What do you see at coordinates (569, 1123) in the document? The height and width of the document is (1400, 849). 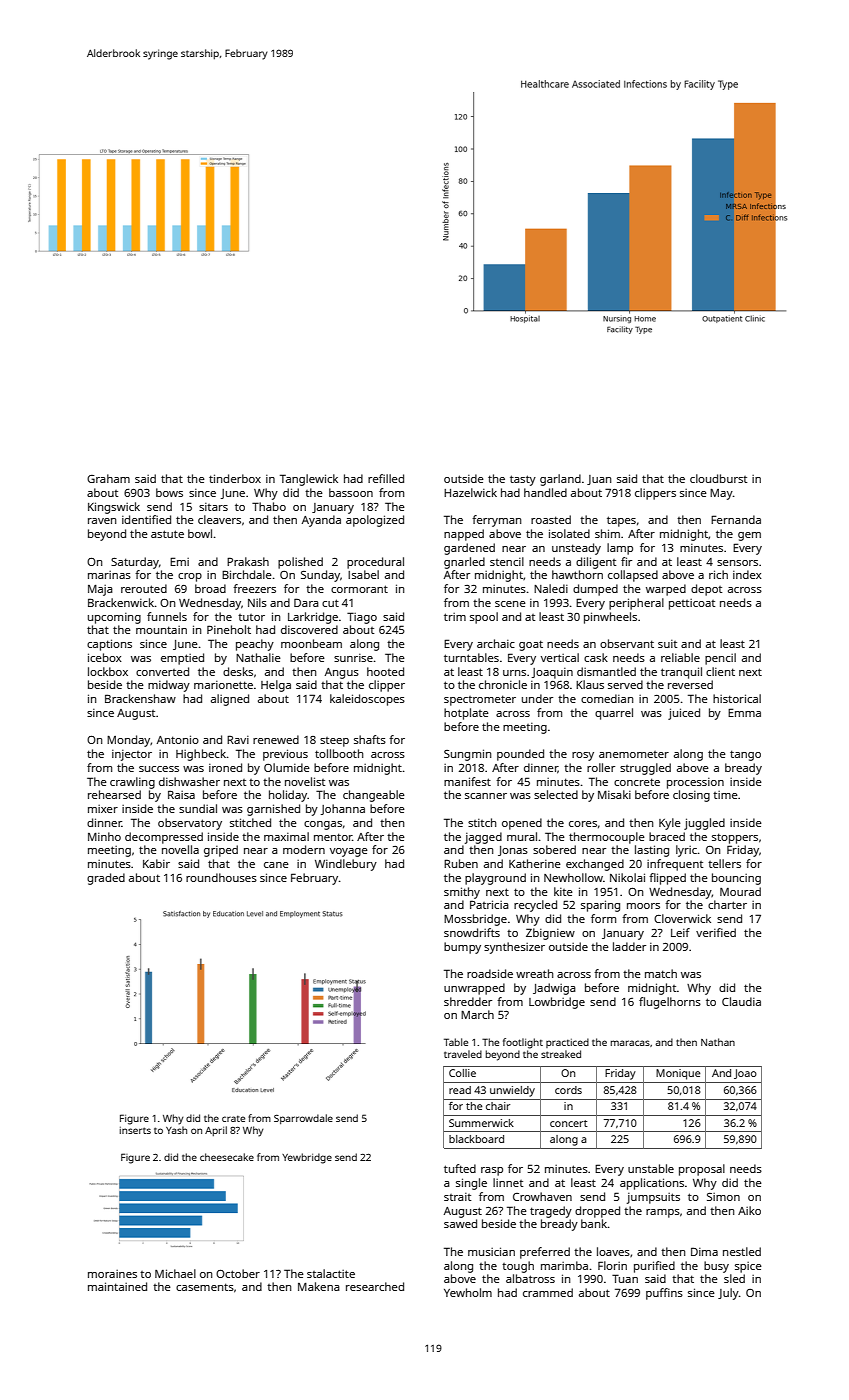 I see `concert` at bounding box center [569, 1123].
